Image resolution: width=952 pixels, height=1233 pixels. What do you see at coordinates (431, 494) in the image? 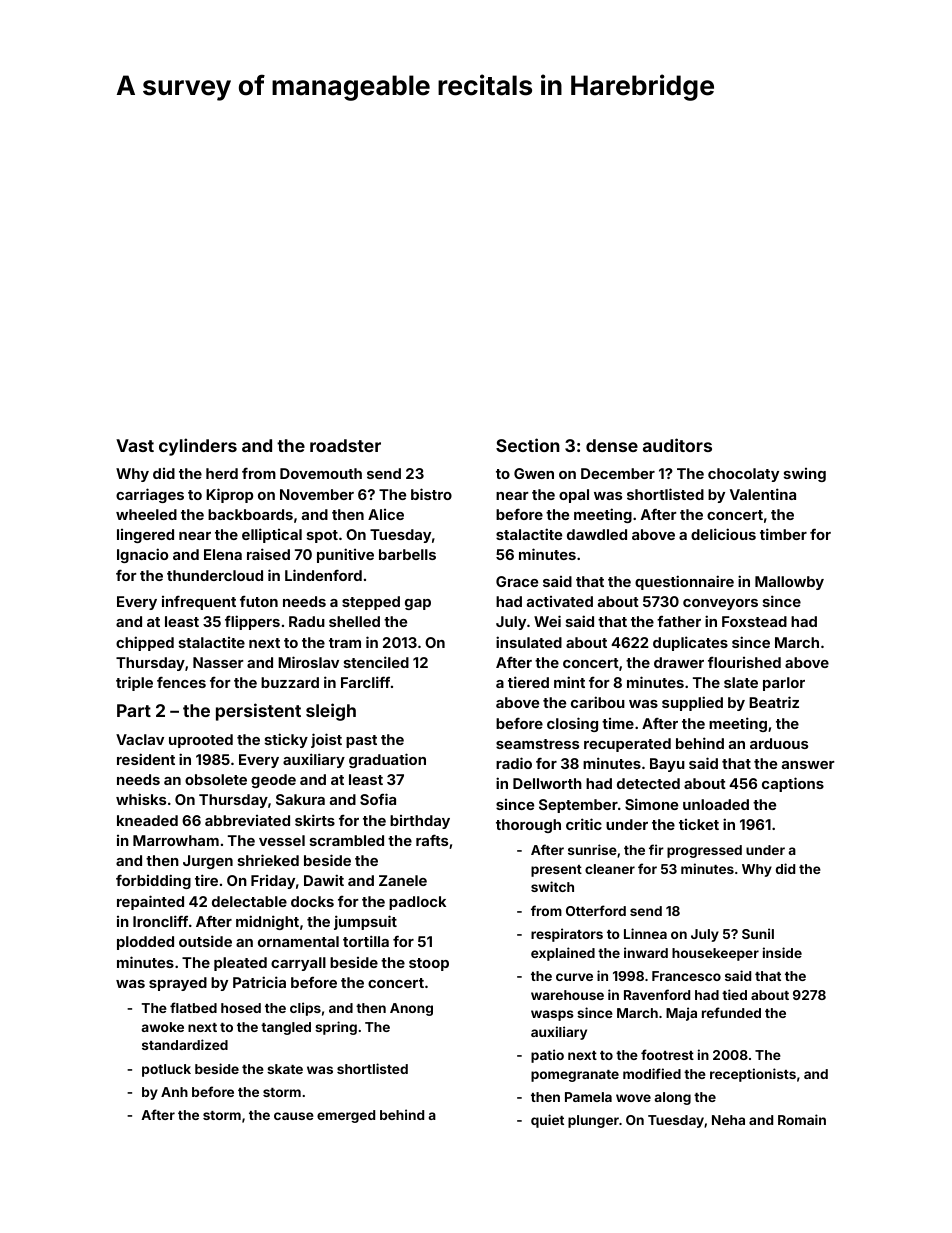
I see `bistro` at bounding box center [431, 494].
